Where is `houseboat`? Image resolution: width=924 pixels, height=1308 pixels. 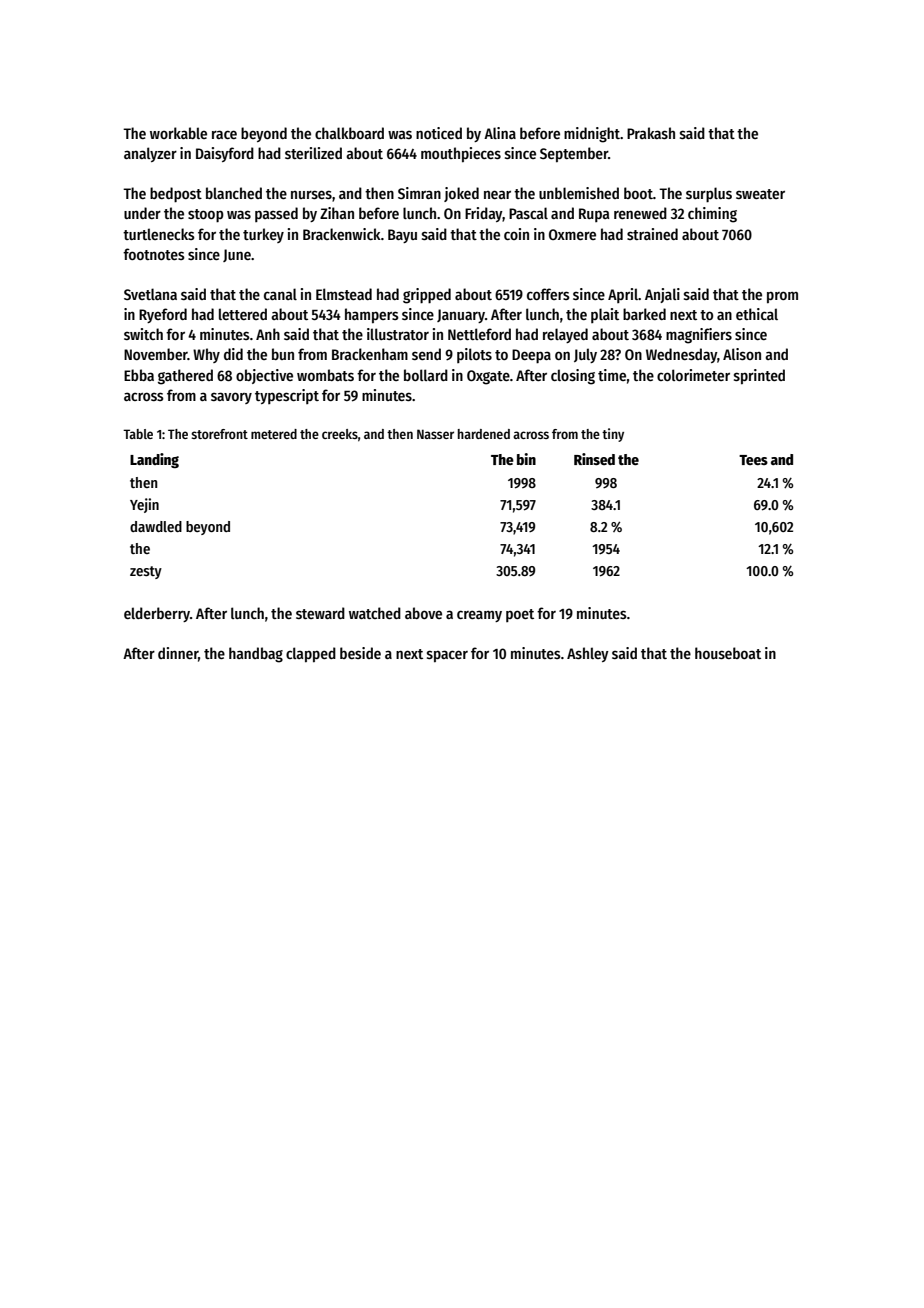 houseboat is located at coordinates (728, 653).
